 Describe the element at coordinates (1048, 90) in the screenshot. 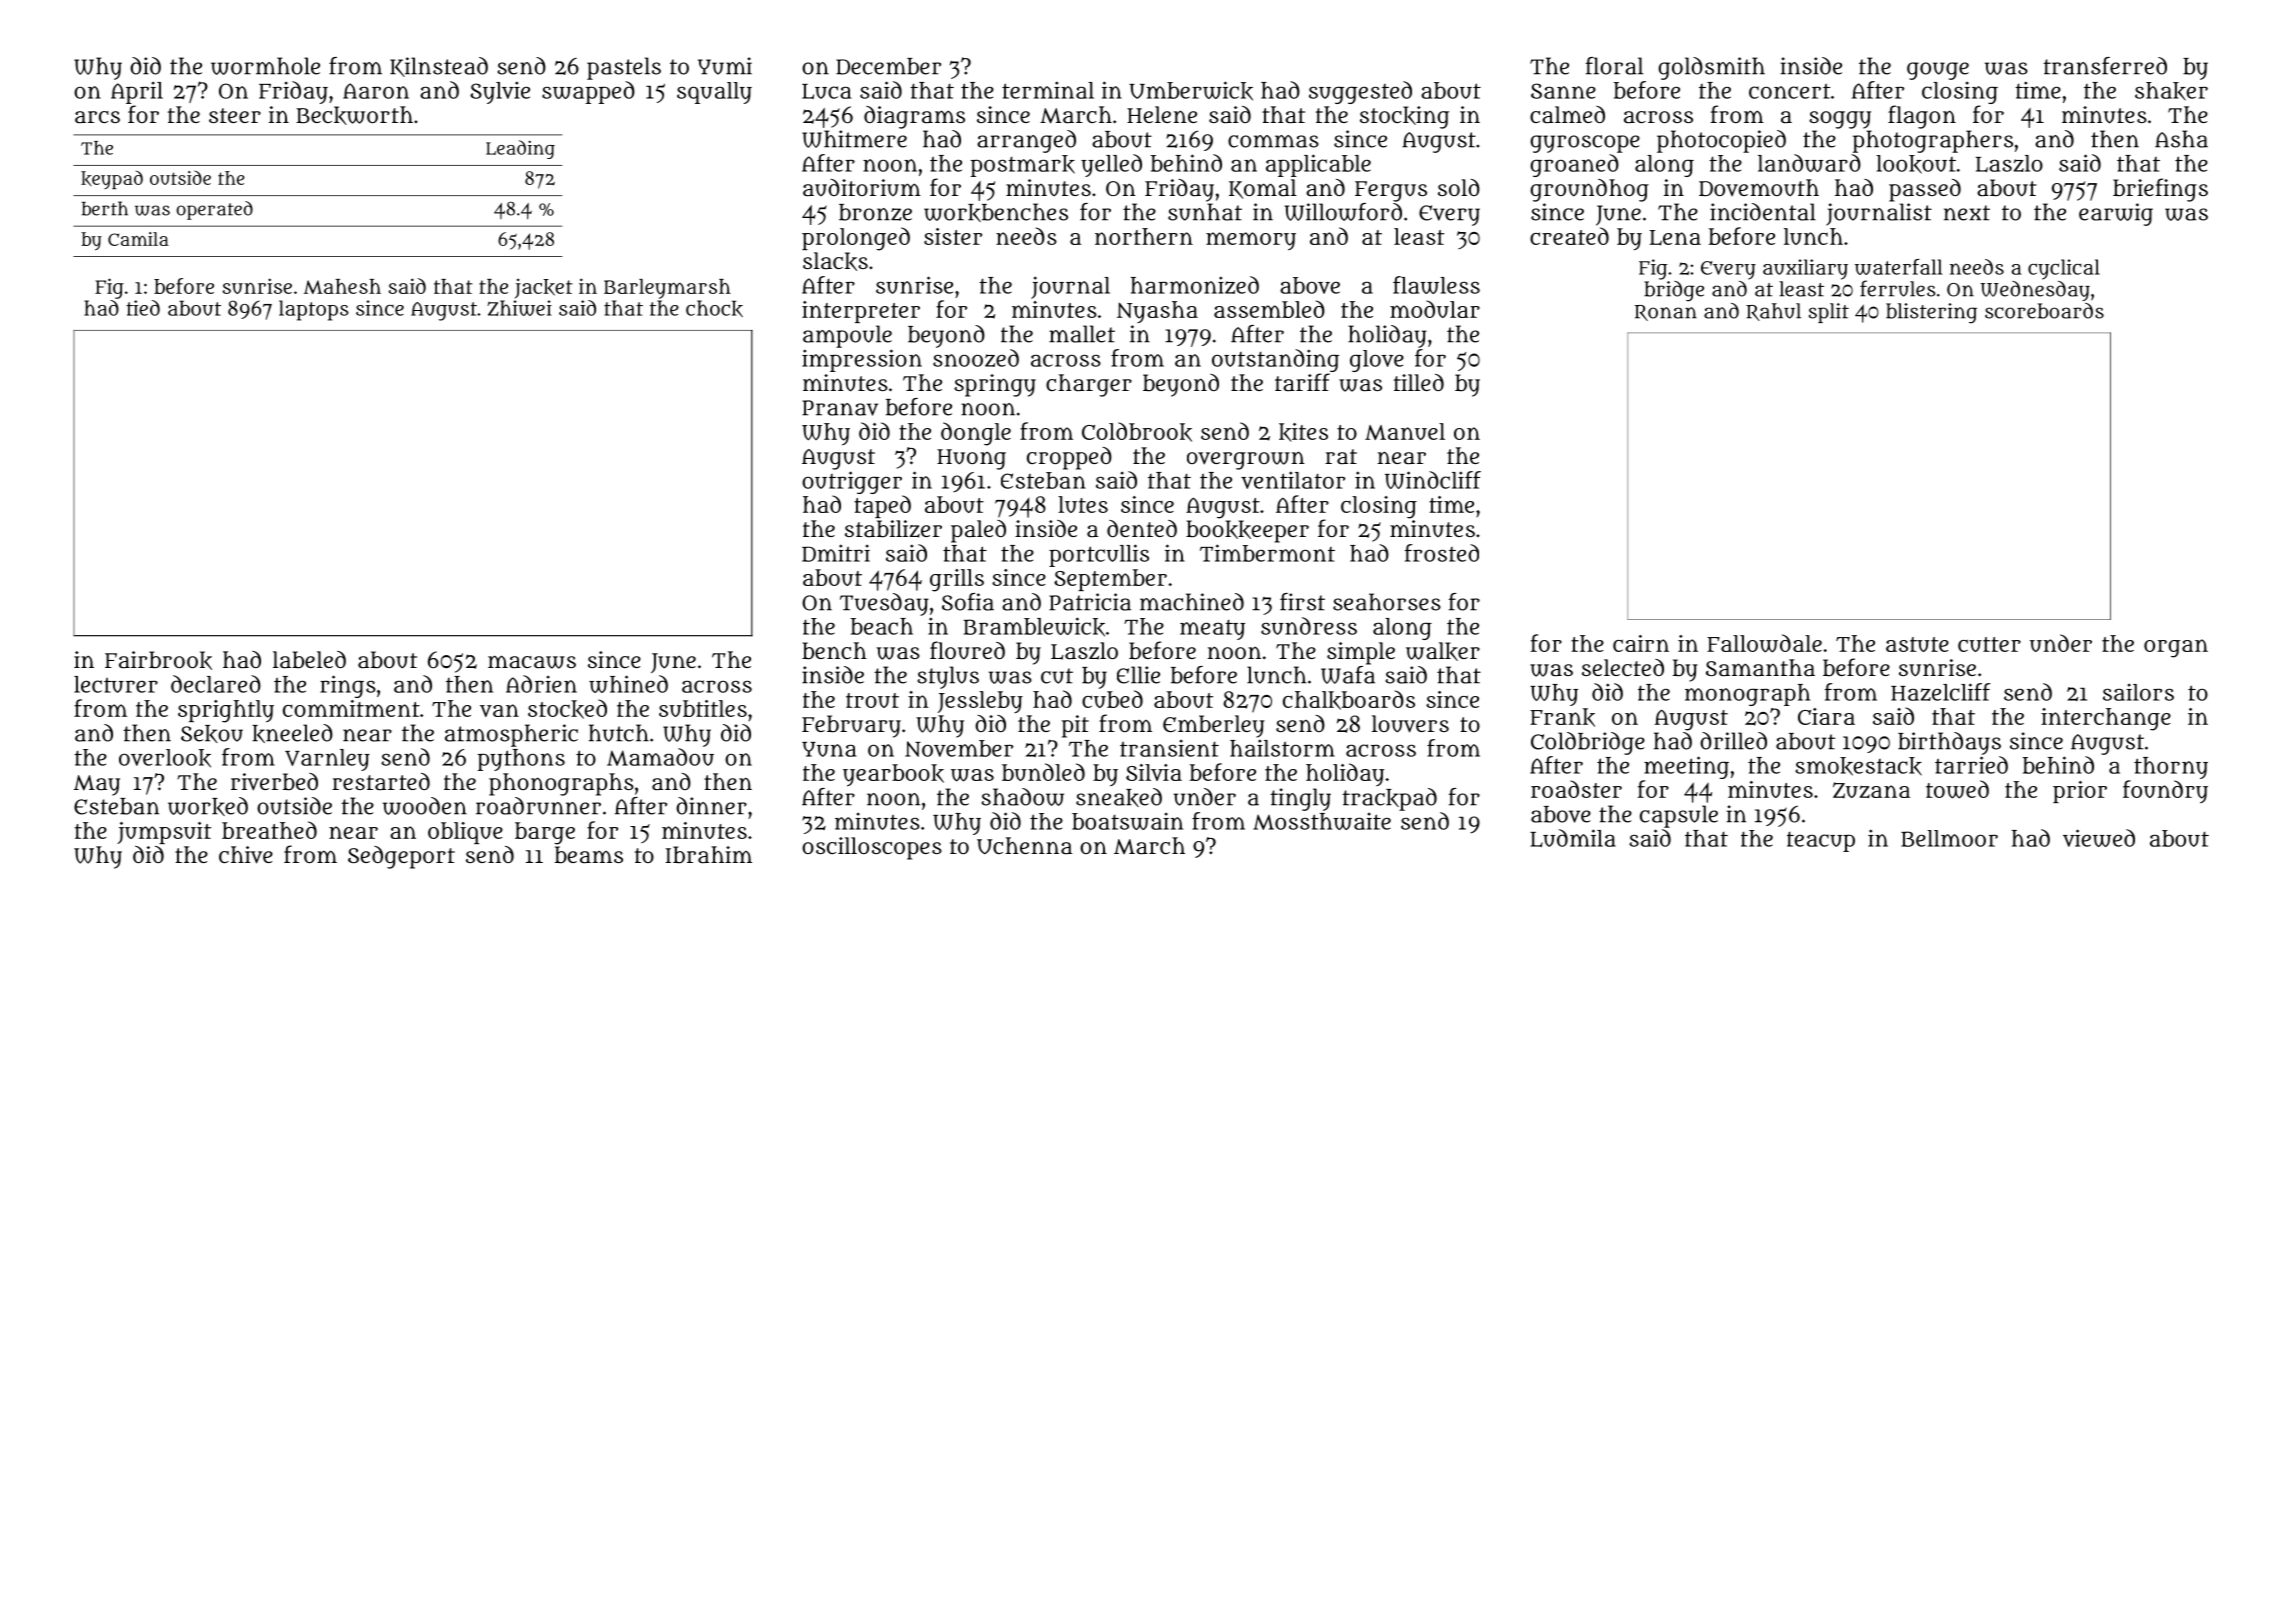

I see `terminal` at that location.
